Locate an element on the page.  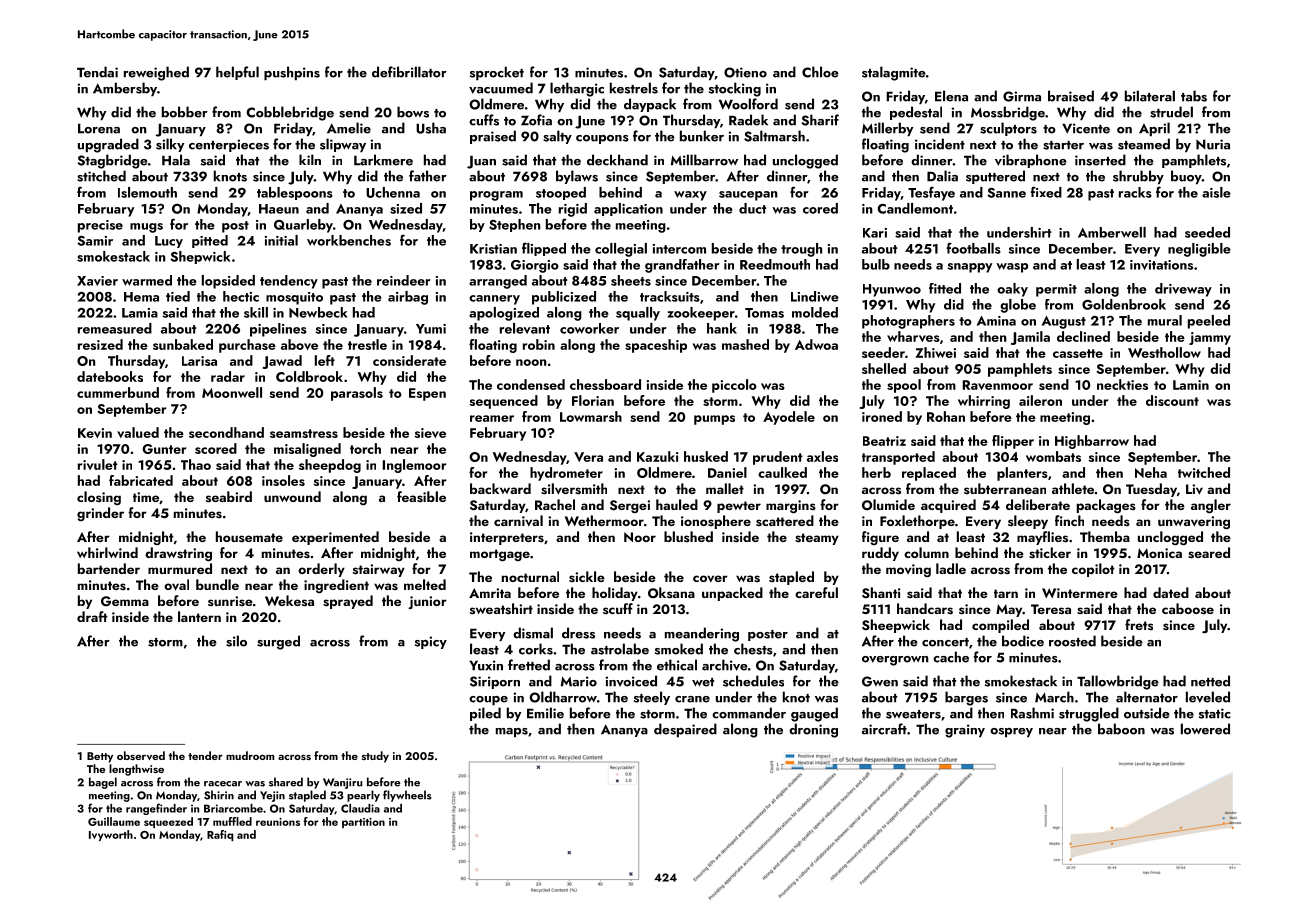
Giorgio is located at coordinates (535, 266).
